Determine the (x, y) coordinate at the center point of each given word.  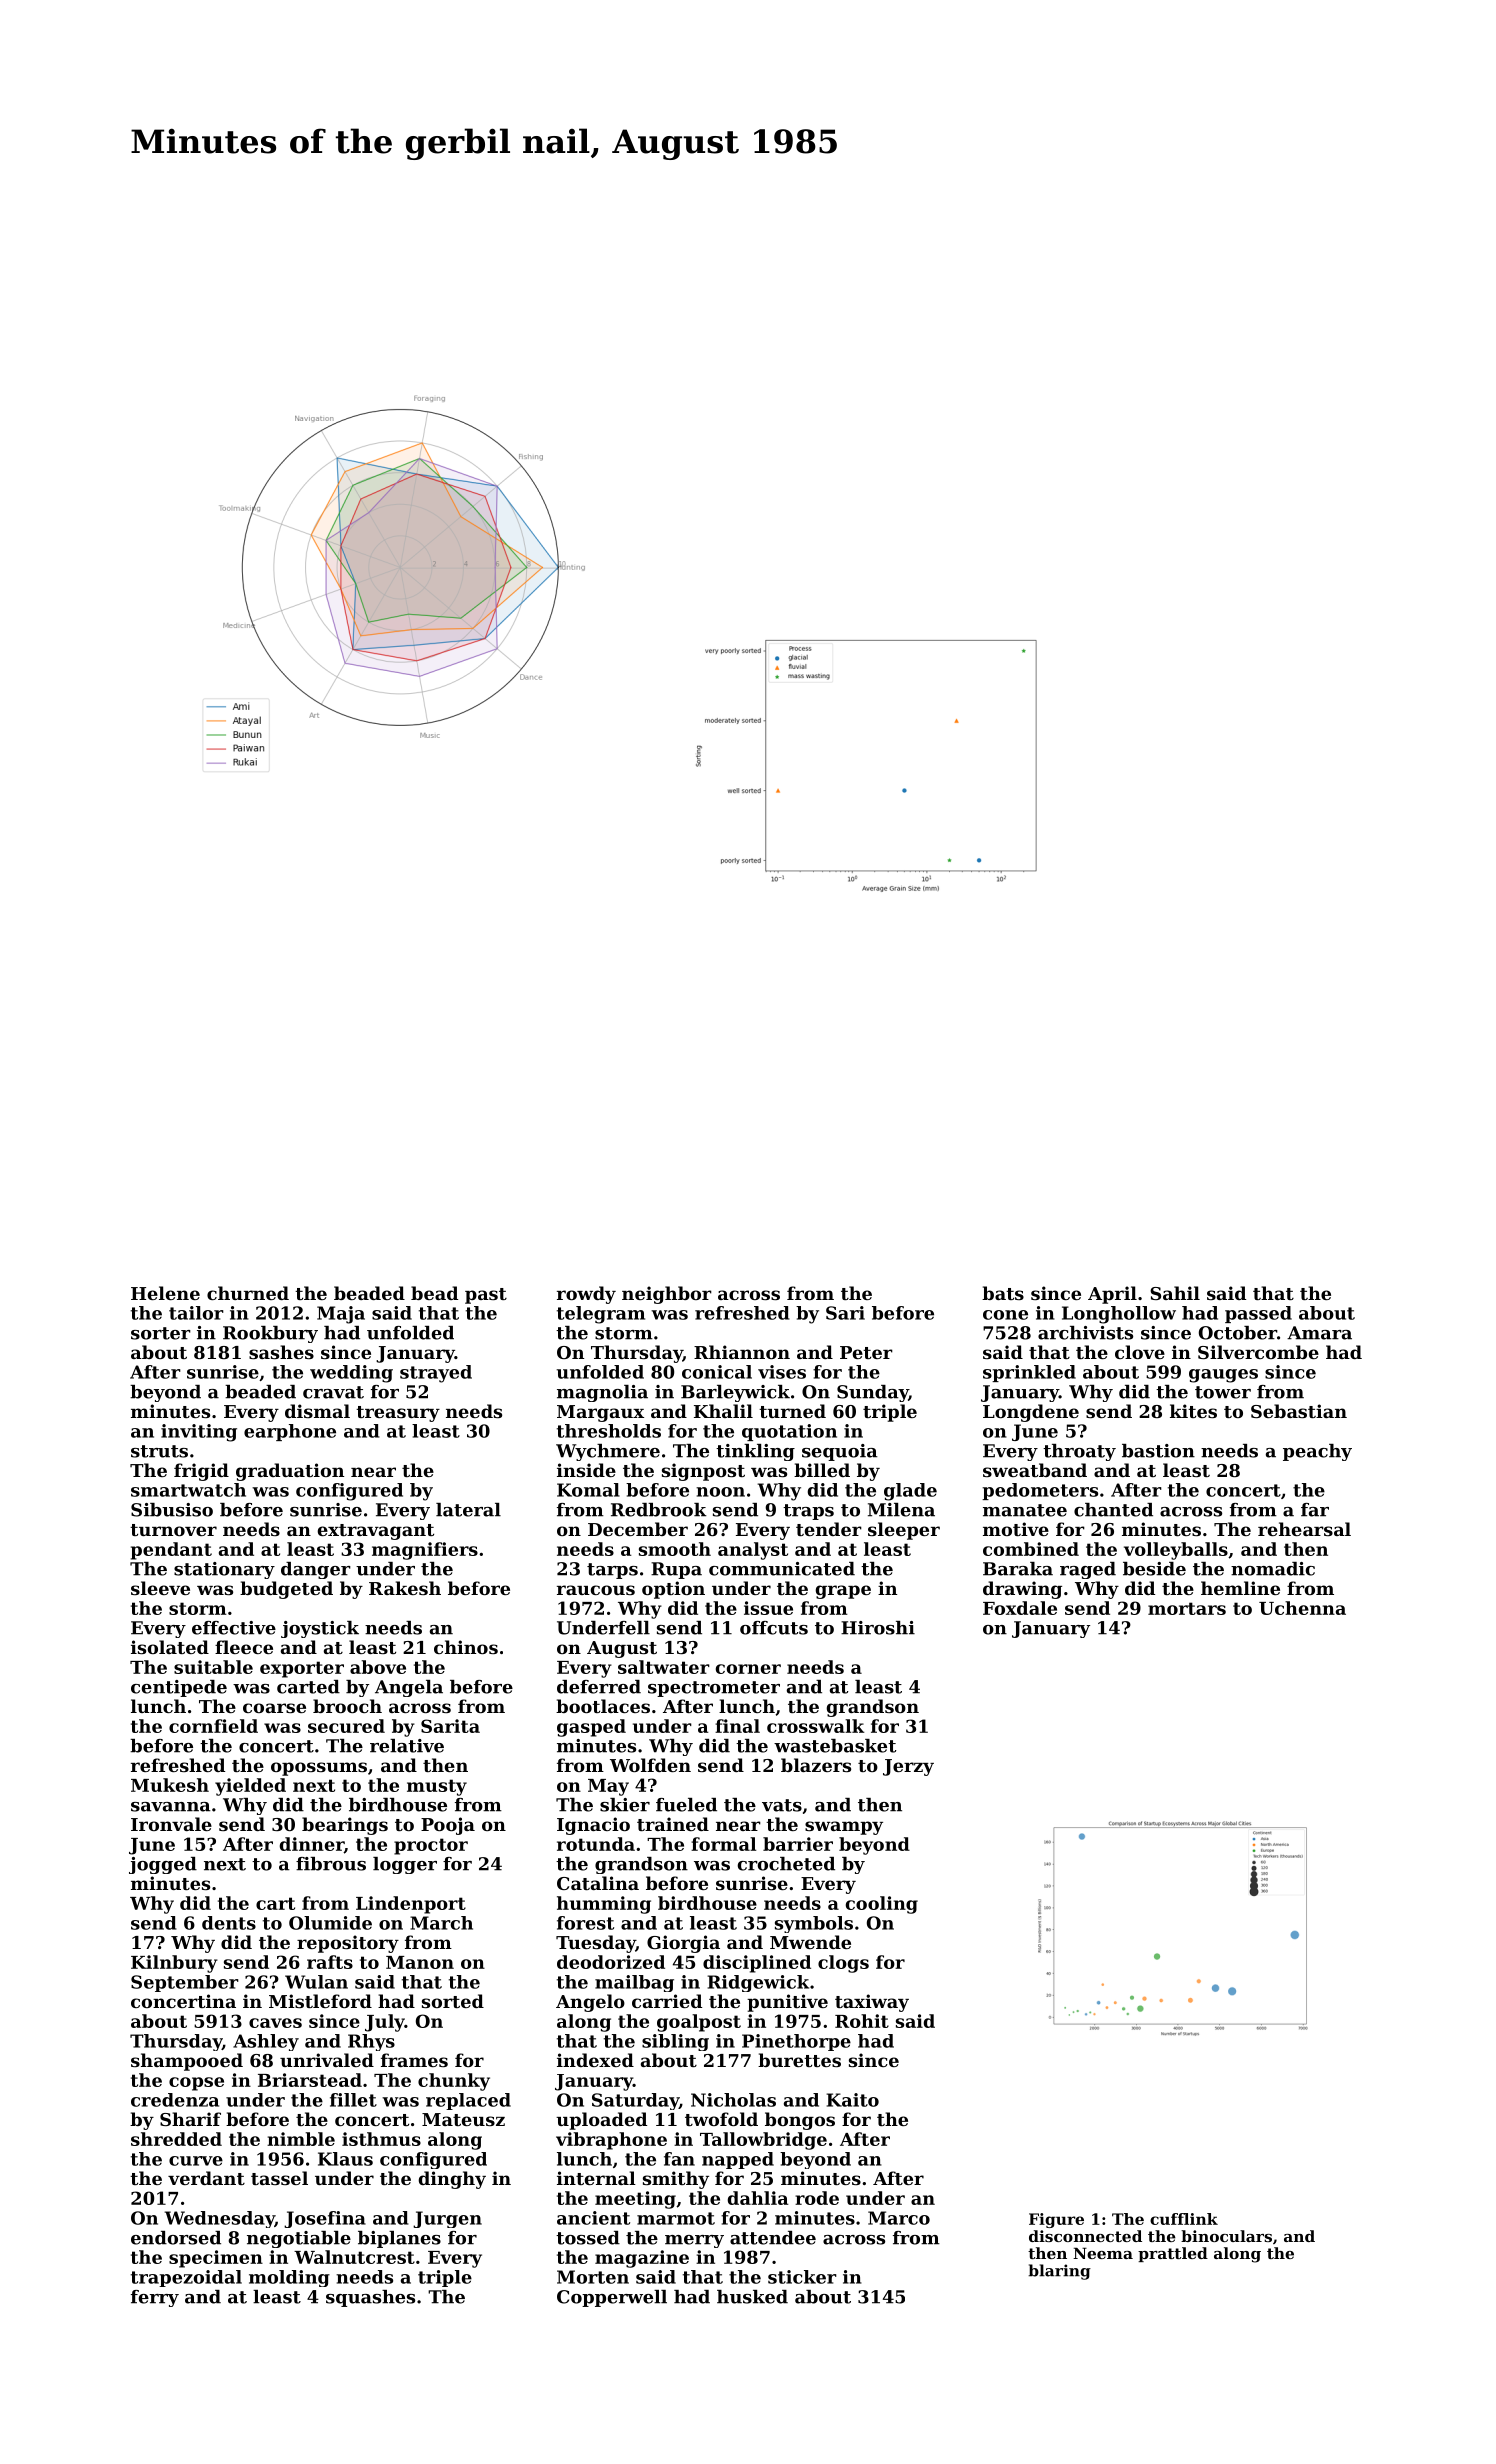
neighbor (667, 1295)
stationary (224, 1570)
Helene (165, 1293)
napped (738, 2160)
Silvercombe (1258, 1352)
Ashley (266, 2042)
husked (752, 2297)
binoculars (1226, 2236)
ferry (155, 2298)
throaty (1079, 1452)
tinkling (755, 1452)
